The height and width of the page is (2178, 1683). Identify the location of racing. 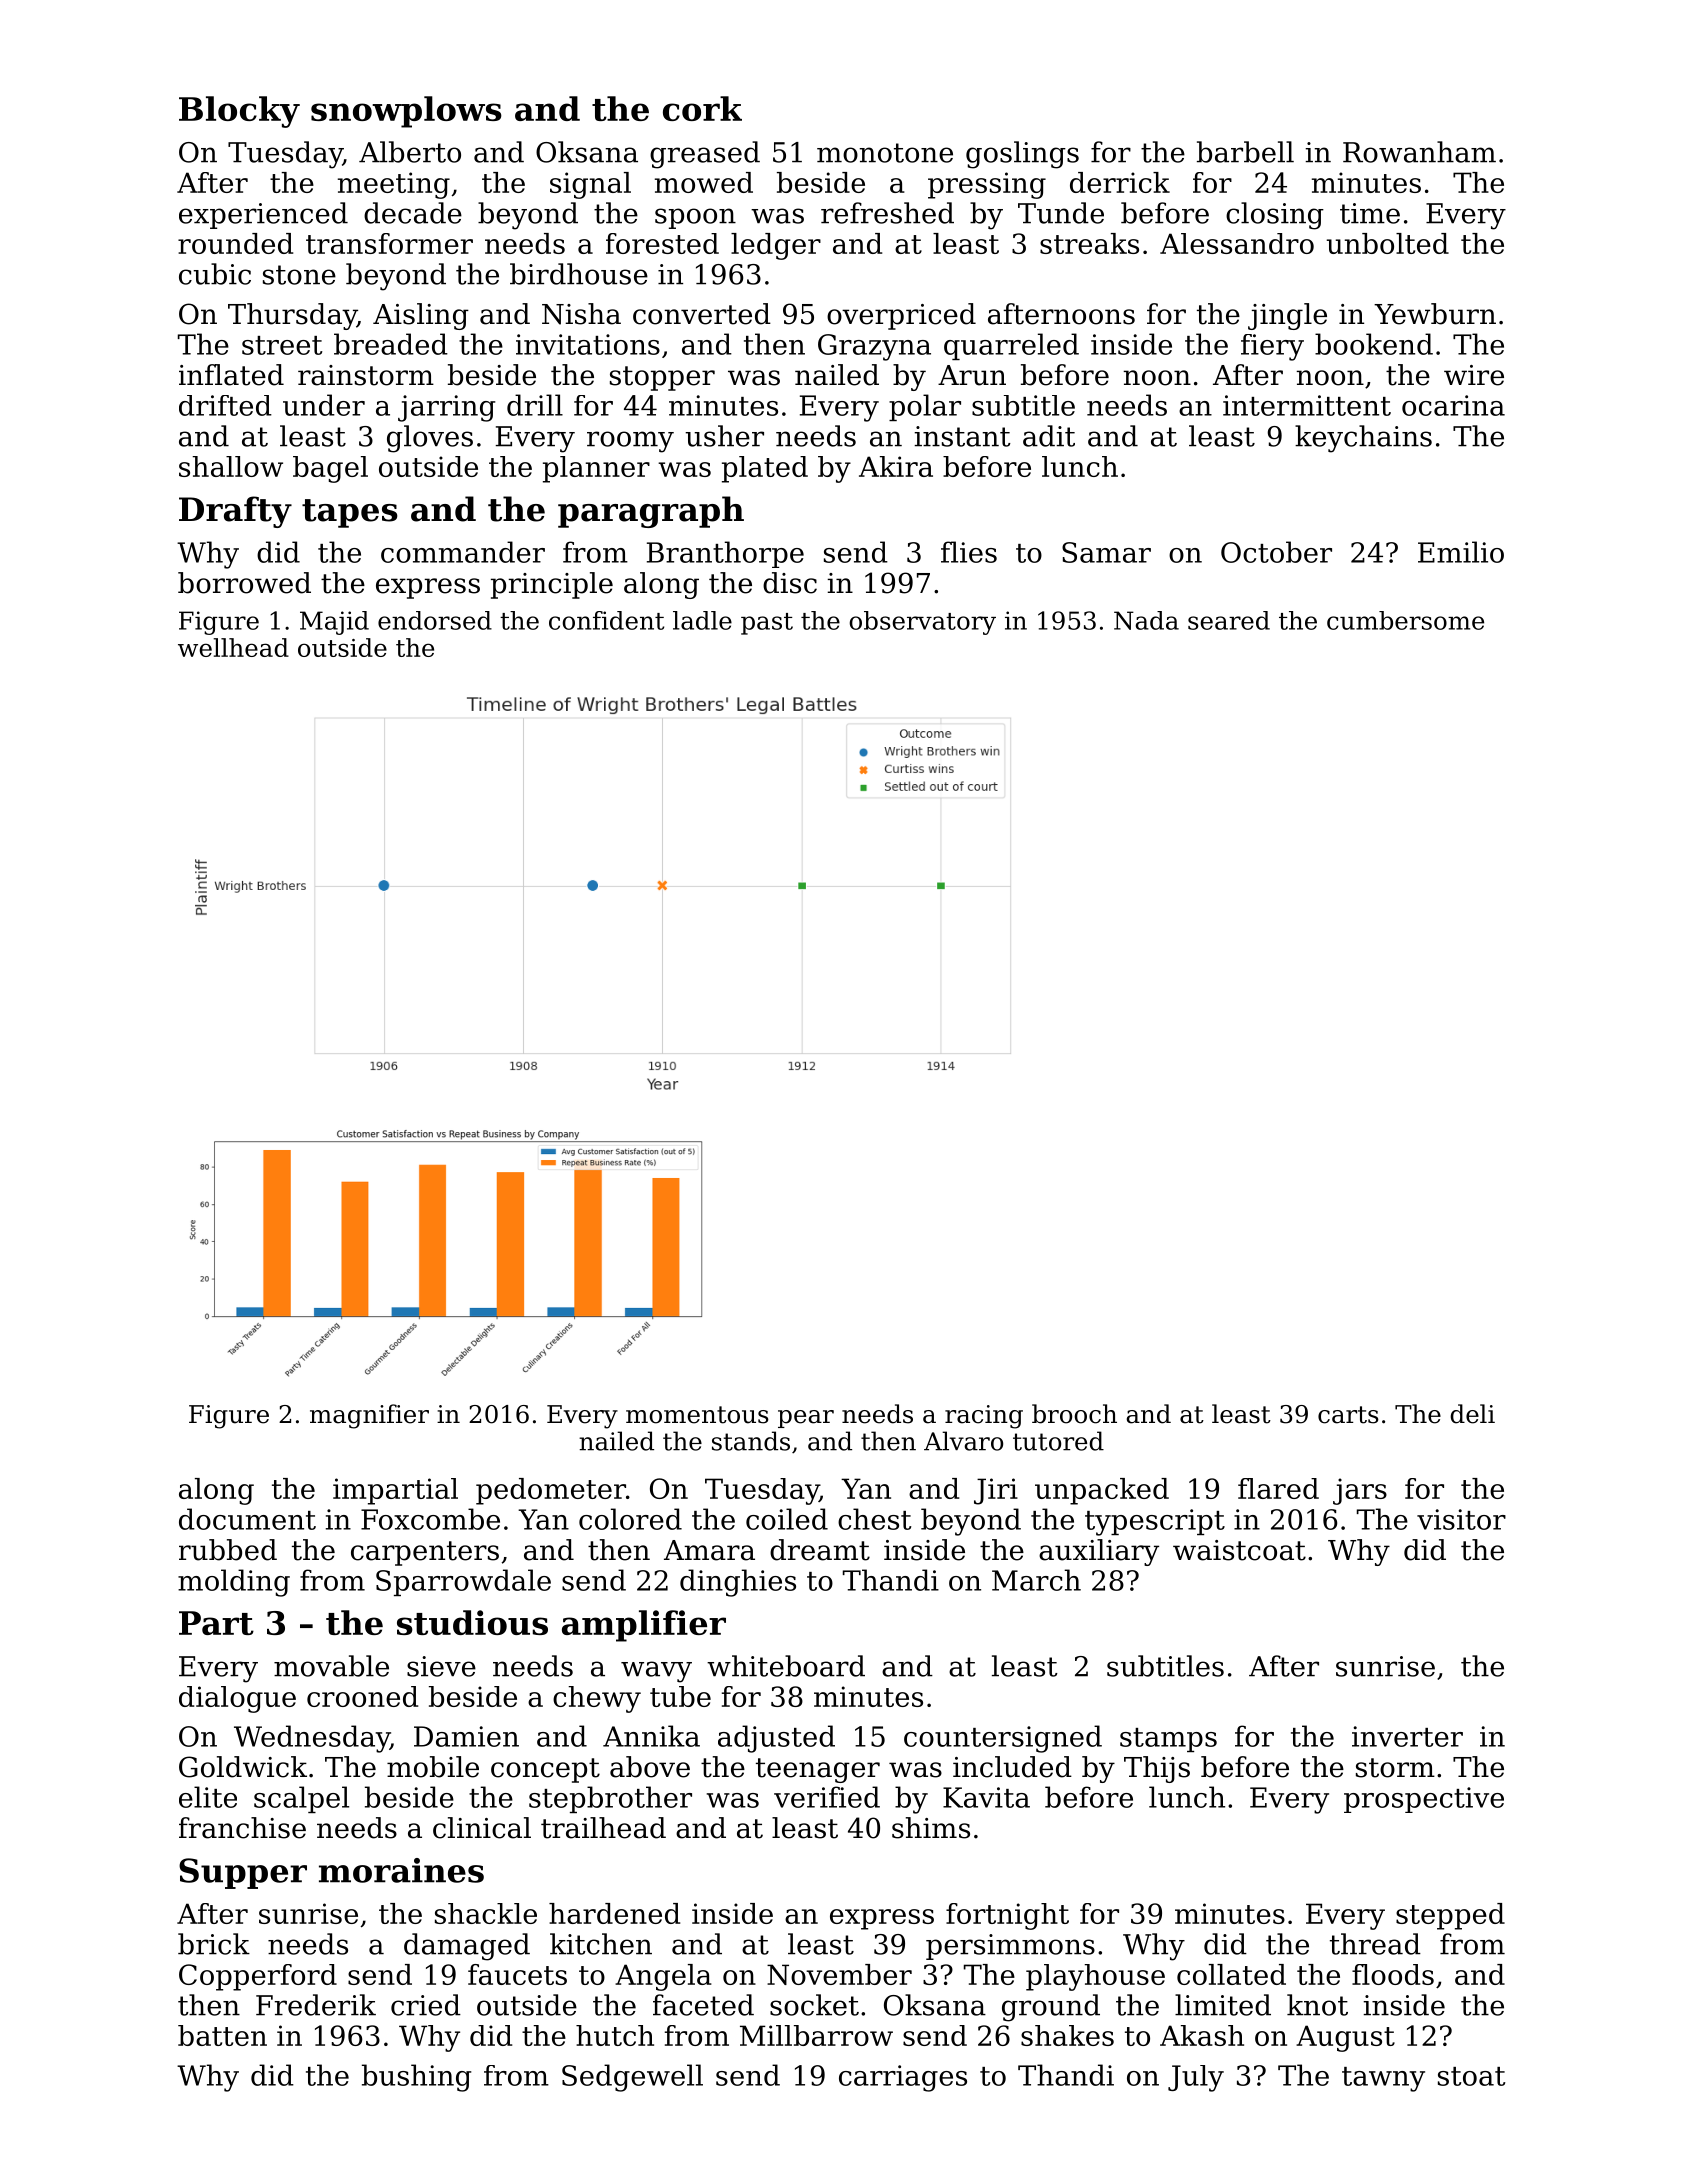
(984, 1417).
